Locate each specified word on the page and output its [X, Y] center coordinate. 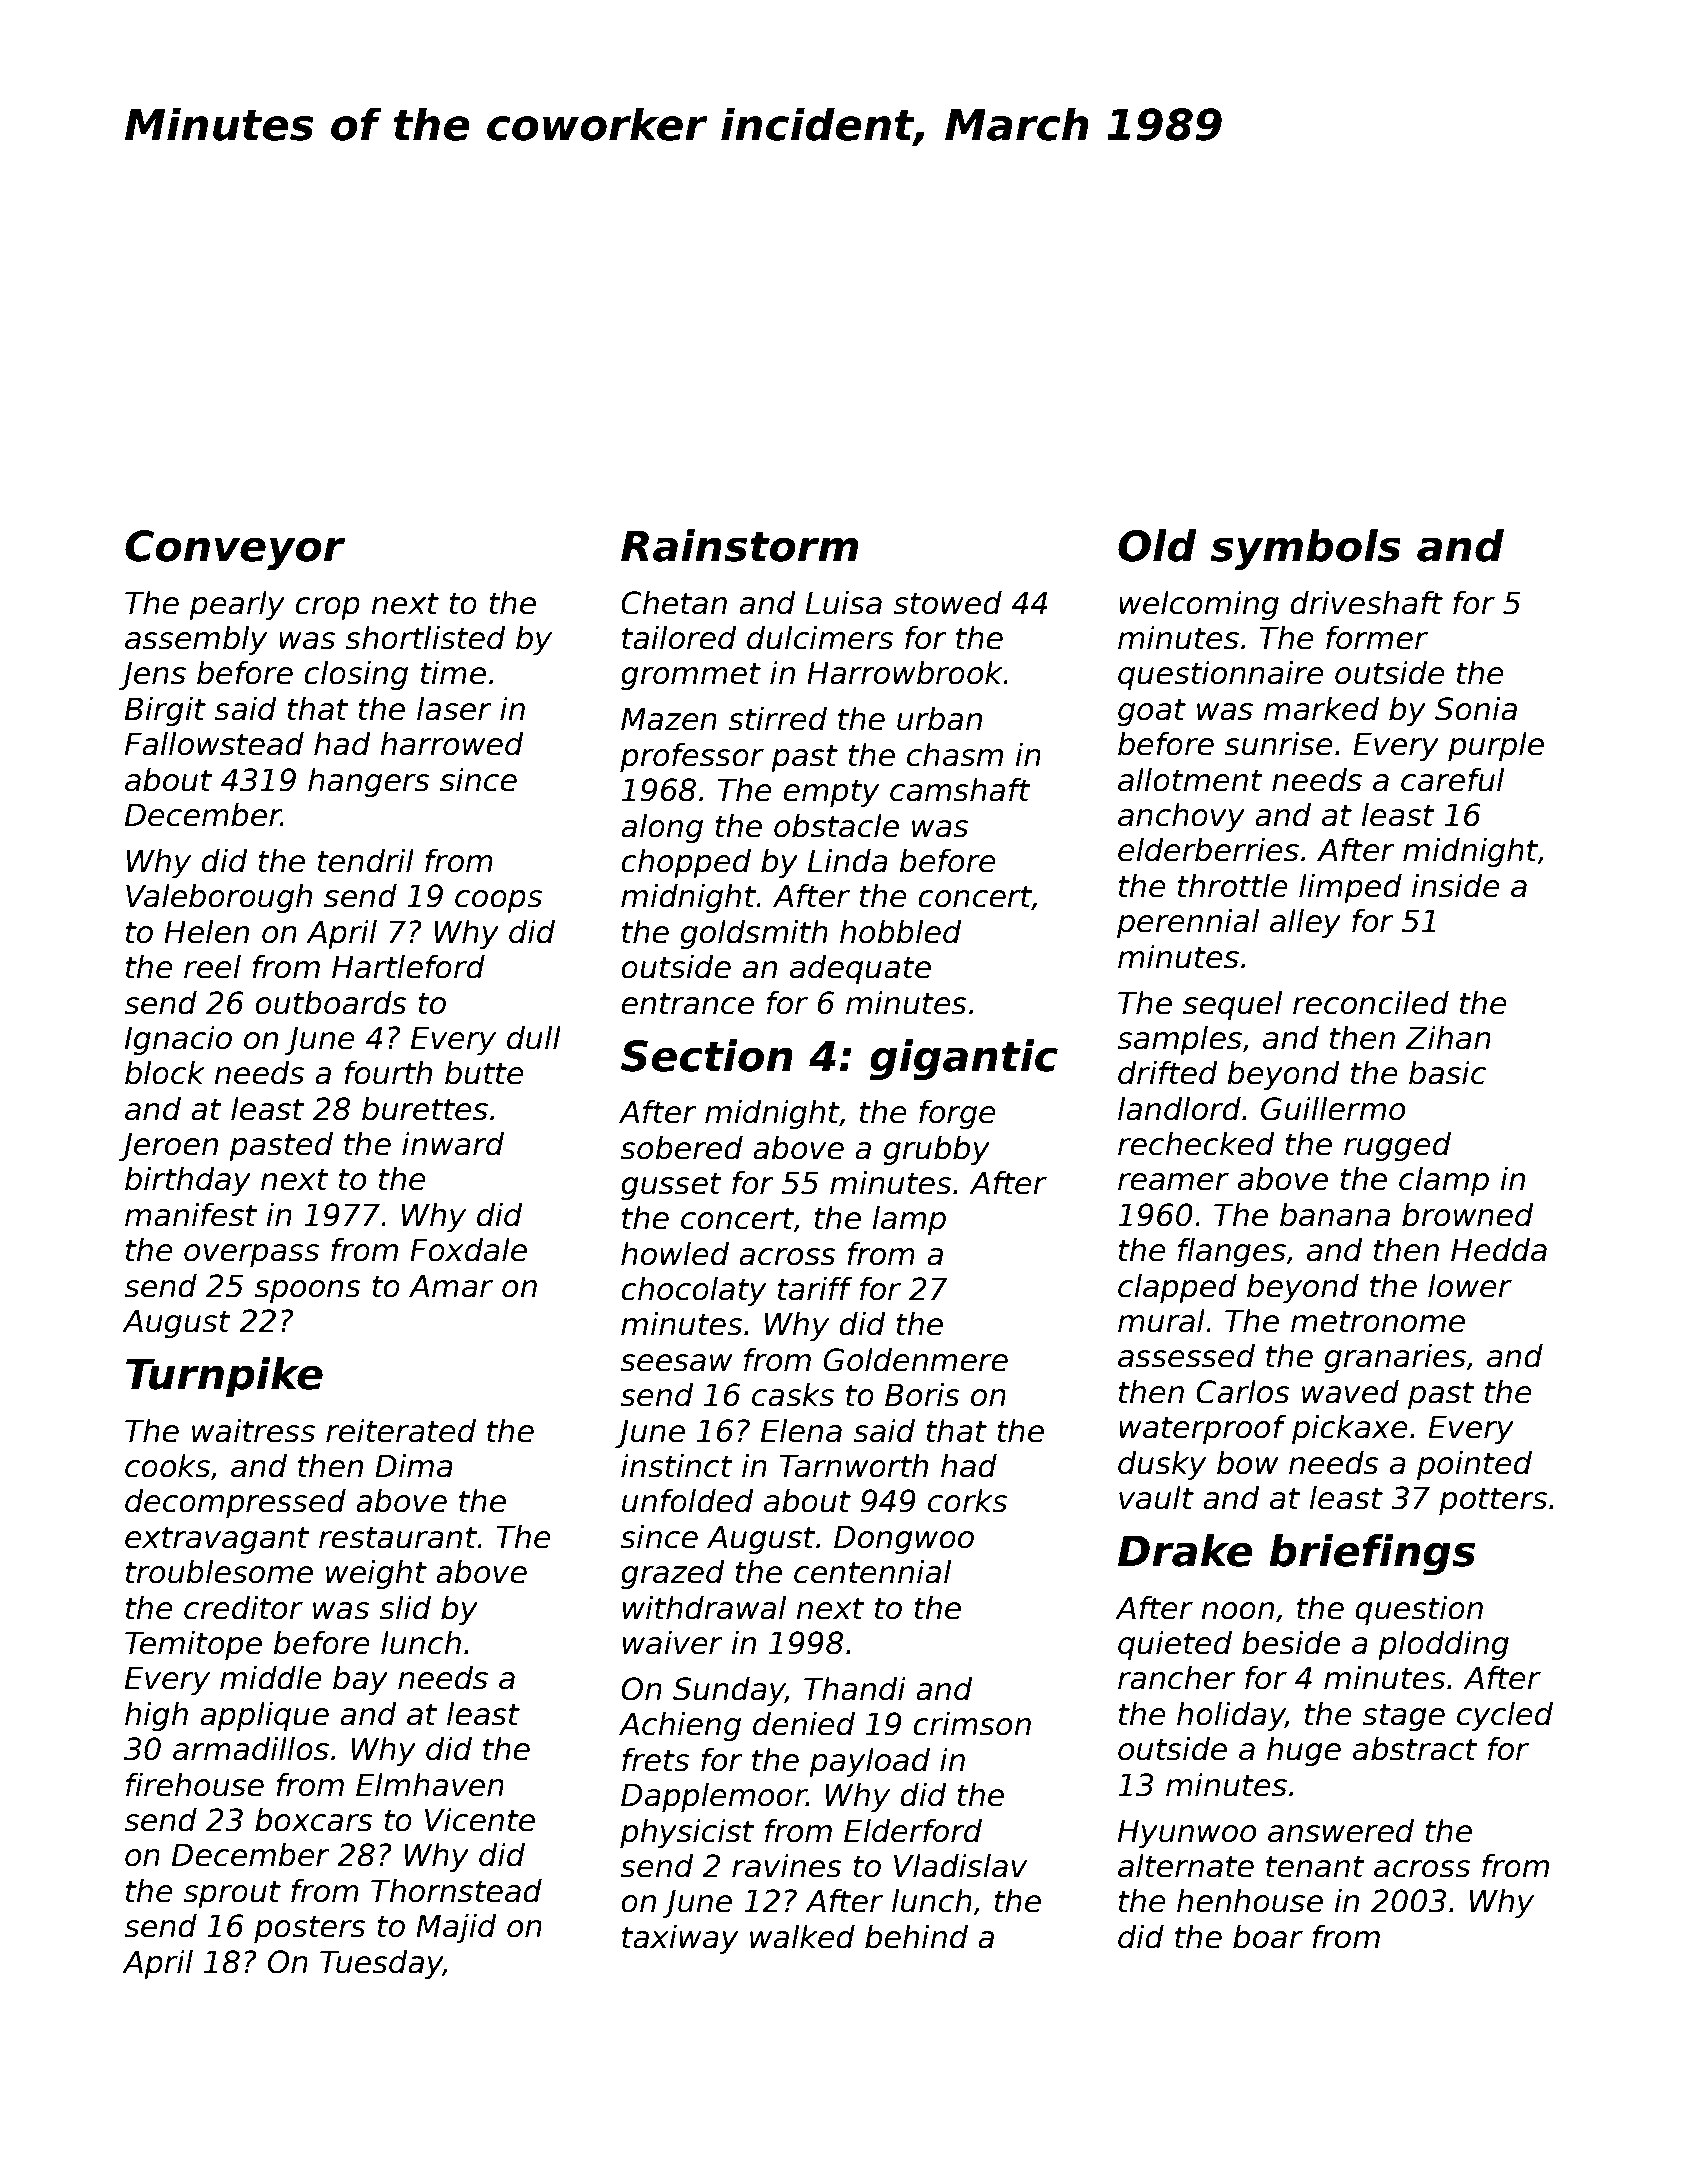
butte [484, 1073]
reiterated [401, 1431]
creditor [243, 1608]
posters [310, 1929]
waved [1350, 1392]
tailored [679, 638]
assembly [196, 640]
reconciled [1371, 1003]
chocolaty [694, 1291]
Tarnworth [853, 1466]
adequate [860, 969]
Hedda [1499, 1250]
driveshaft [1366, 603]
